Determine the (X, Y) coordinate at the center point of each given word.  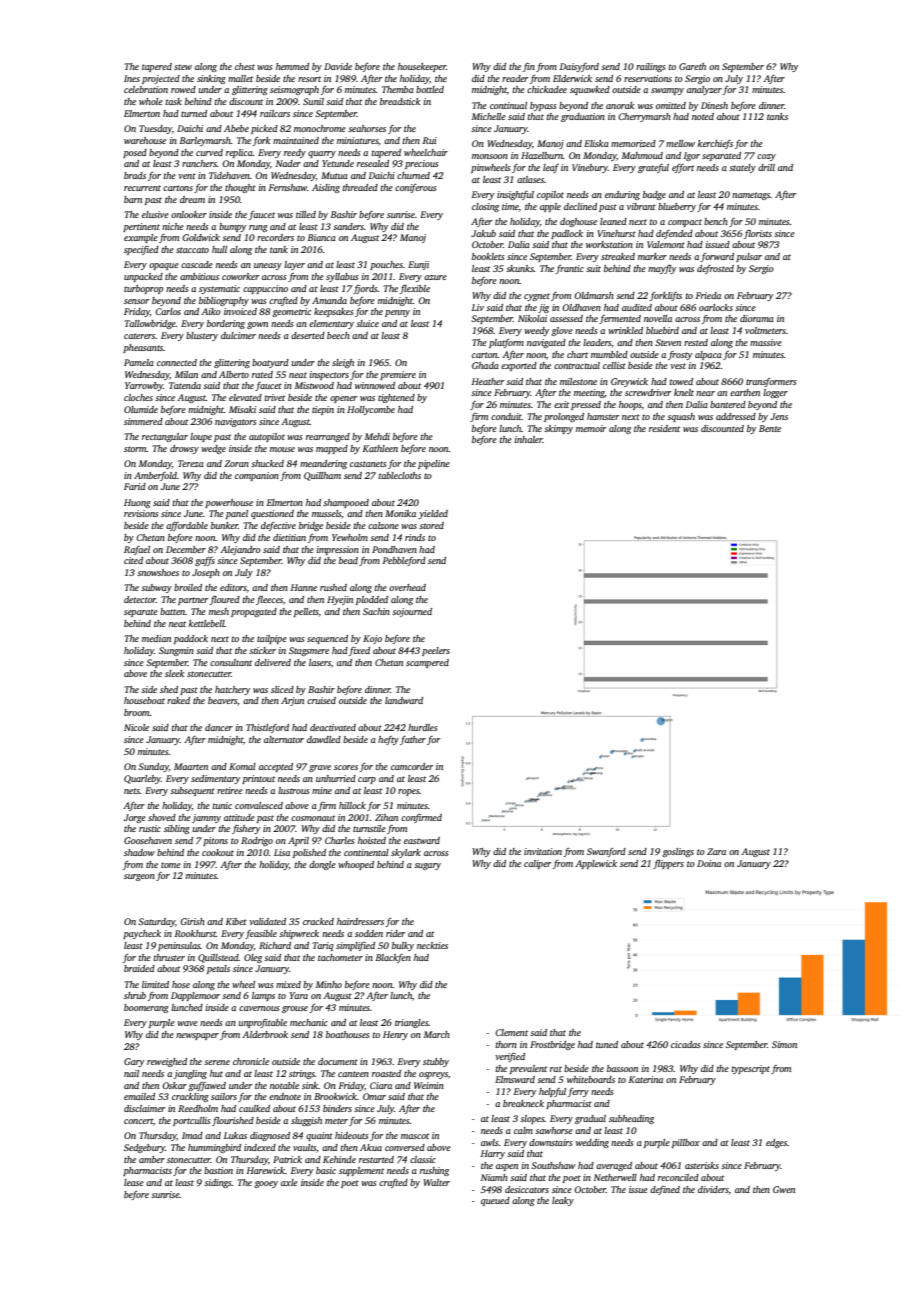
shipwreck (299, 934)
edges (776, 1143)
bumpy (232, 227)
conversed (405, 1147)
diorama (757, 318)
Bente (770, 428)
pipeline (434, 464)
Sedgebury (144, 1148)
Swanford (606, 852)
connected (177, 362)
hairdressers (360, 921)
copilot (550, 195)
